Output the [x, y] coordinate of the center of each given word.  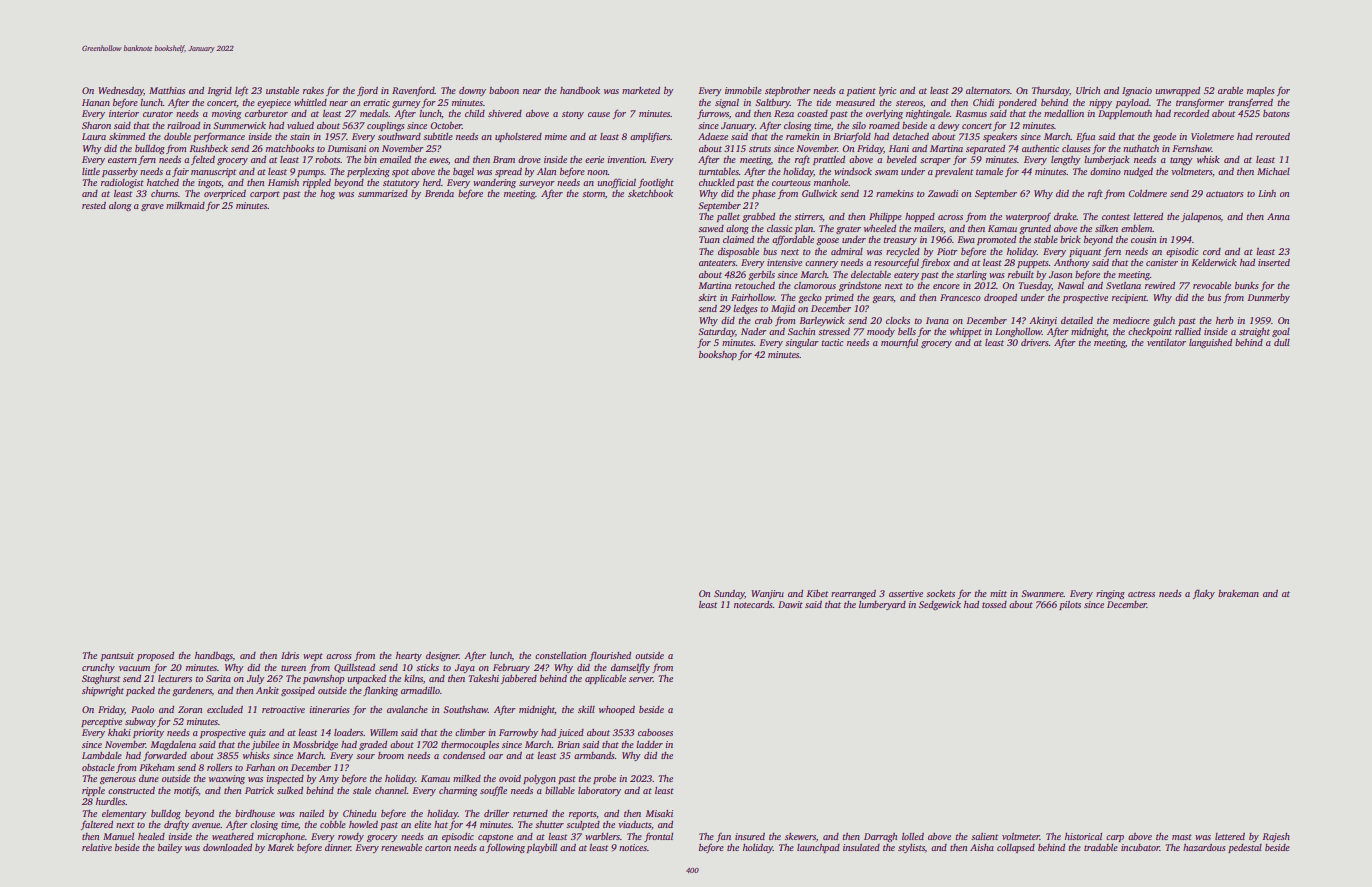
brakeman [1238, 593]
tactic [832, 342]
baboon [504, 90]
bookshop [718, 355]
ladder [649, 744]
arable [1230, 90]
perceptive [101, 722]
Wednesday [121, 91]
